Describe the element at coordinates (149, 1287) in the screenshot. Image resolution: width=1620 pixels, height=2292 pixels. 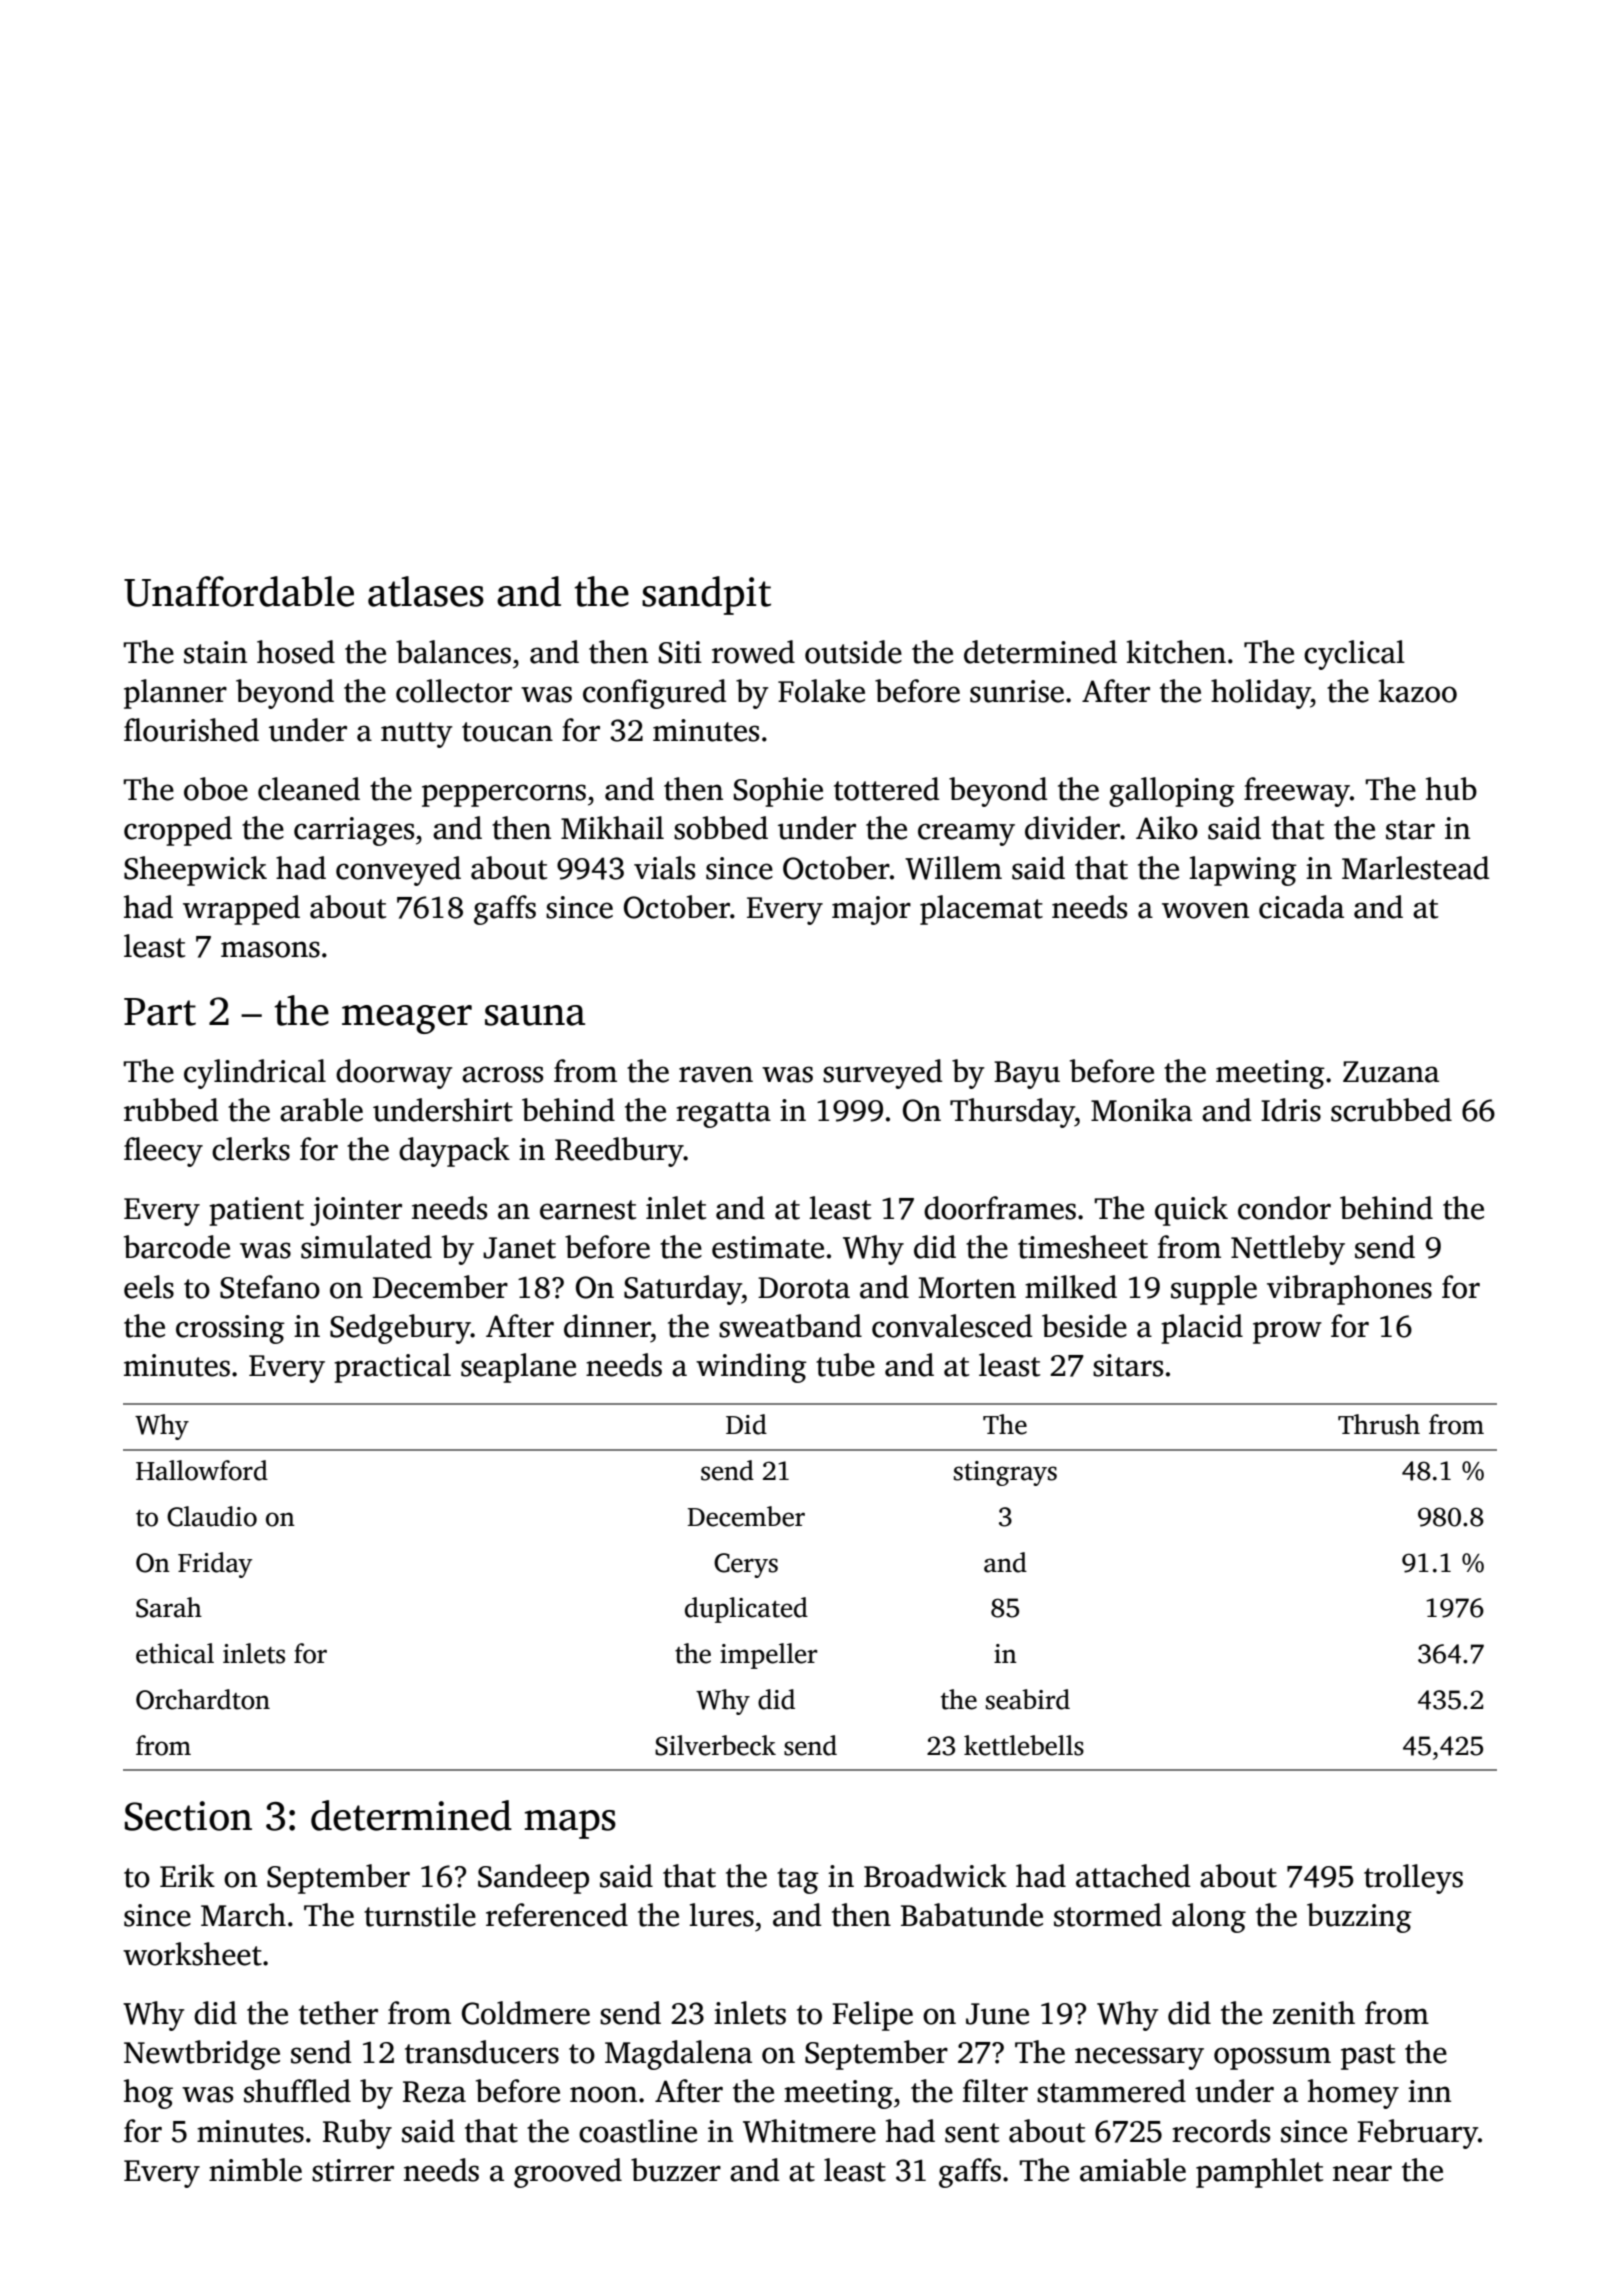
I see `eels` at that location.
